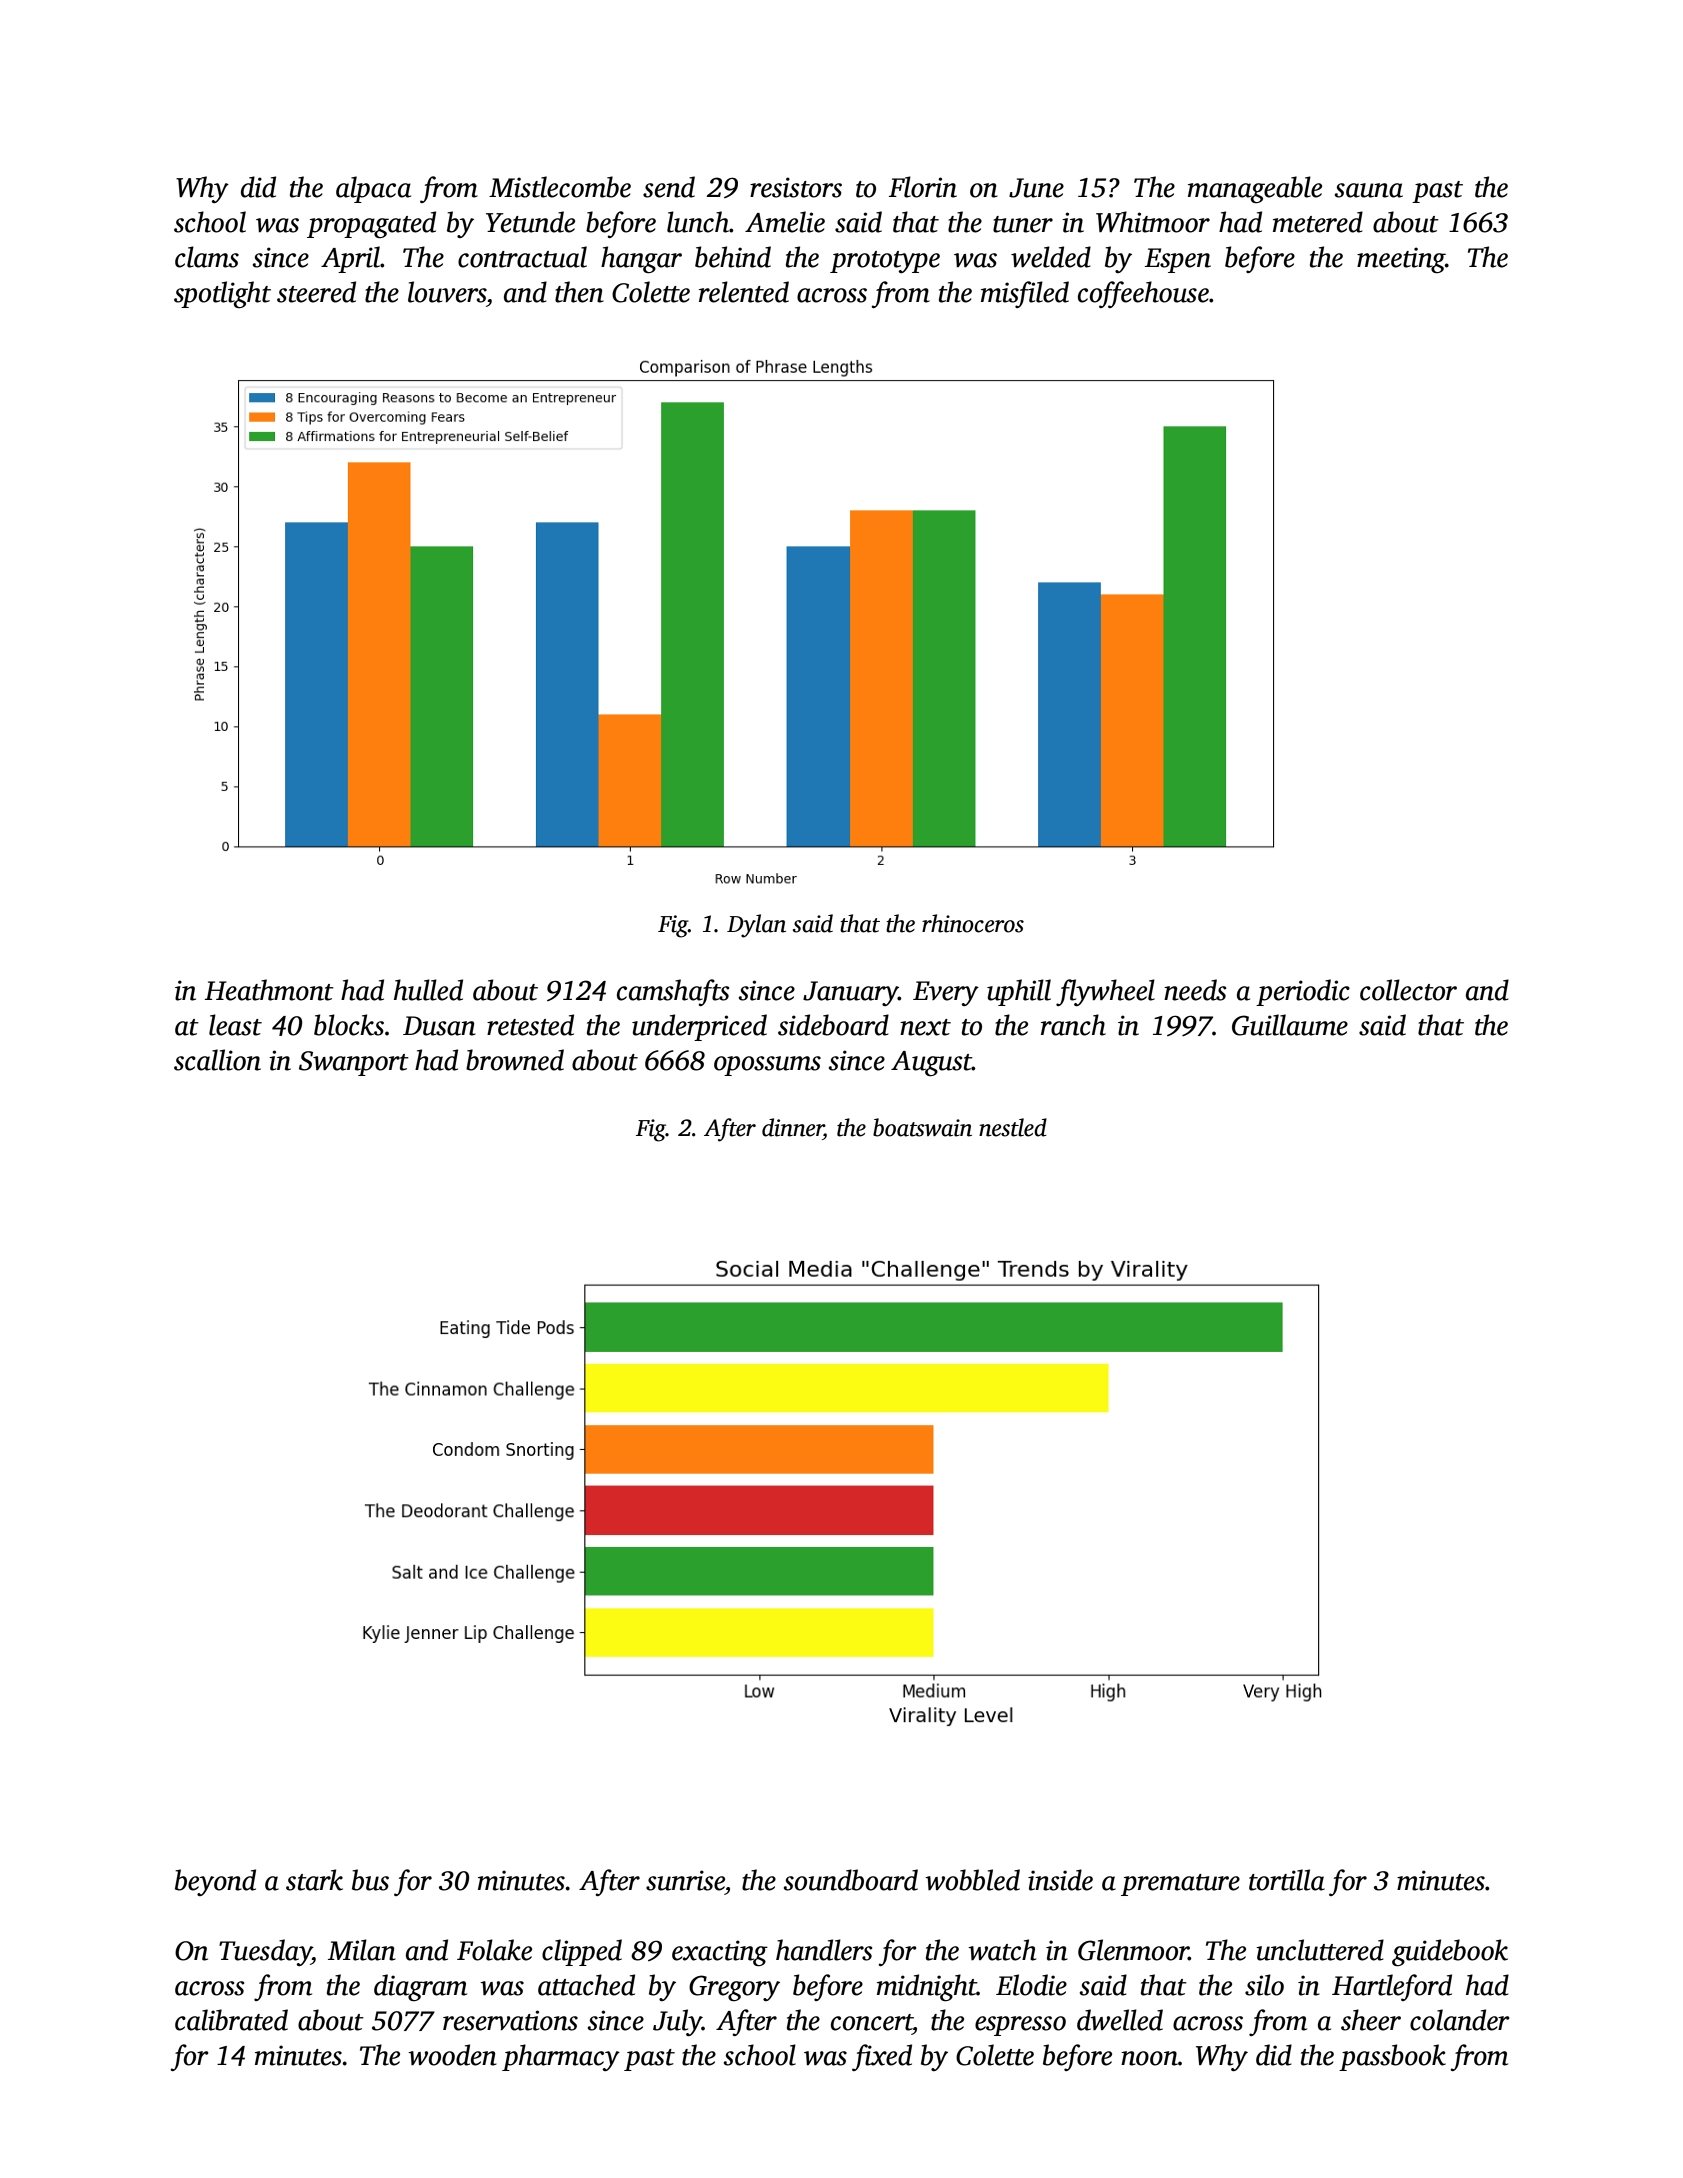 Image resolution: width=1683 pixels, height=2178 pixels. Describe the element at coordinates (428, 990) in the screenshot. I see `hulled` at that location.
